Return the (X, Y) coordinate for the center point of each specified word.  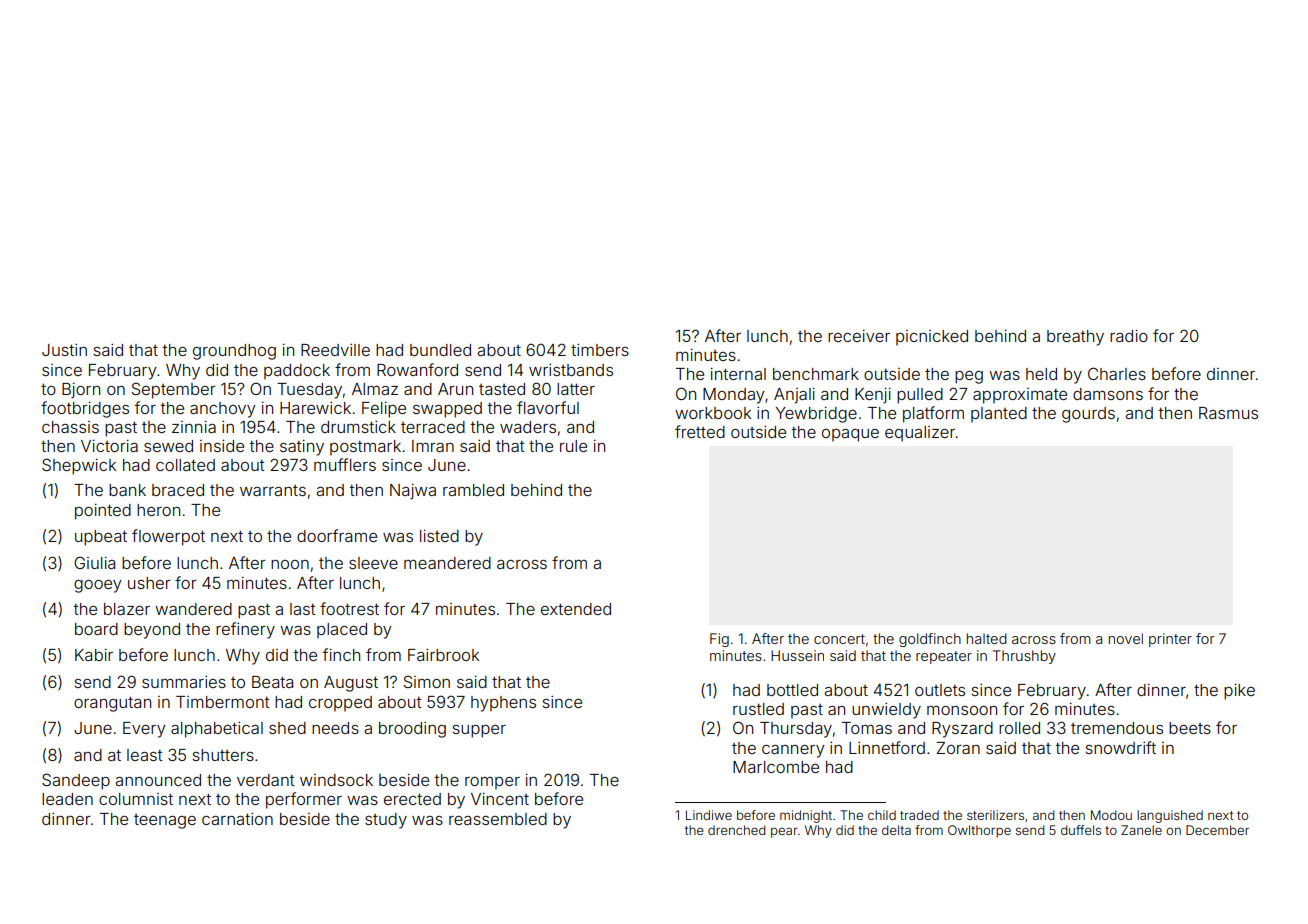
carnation (237, 819)
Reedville (335, 350)
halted (987, 638)
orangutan (112, 704)
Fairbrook (443, 655)
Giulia (94, 562)
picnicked (932, 338)
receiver (859, 336)
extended (576, 609)
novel (1126, 638)
